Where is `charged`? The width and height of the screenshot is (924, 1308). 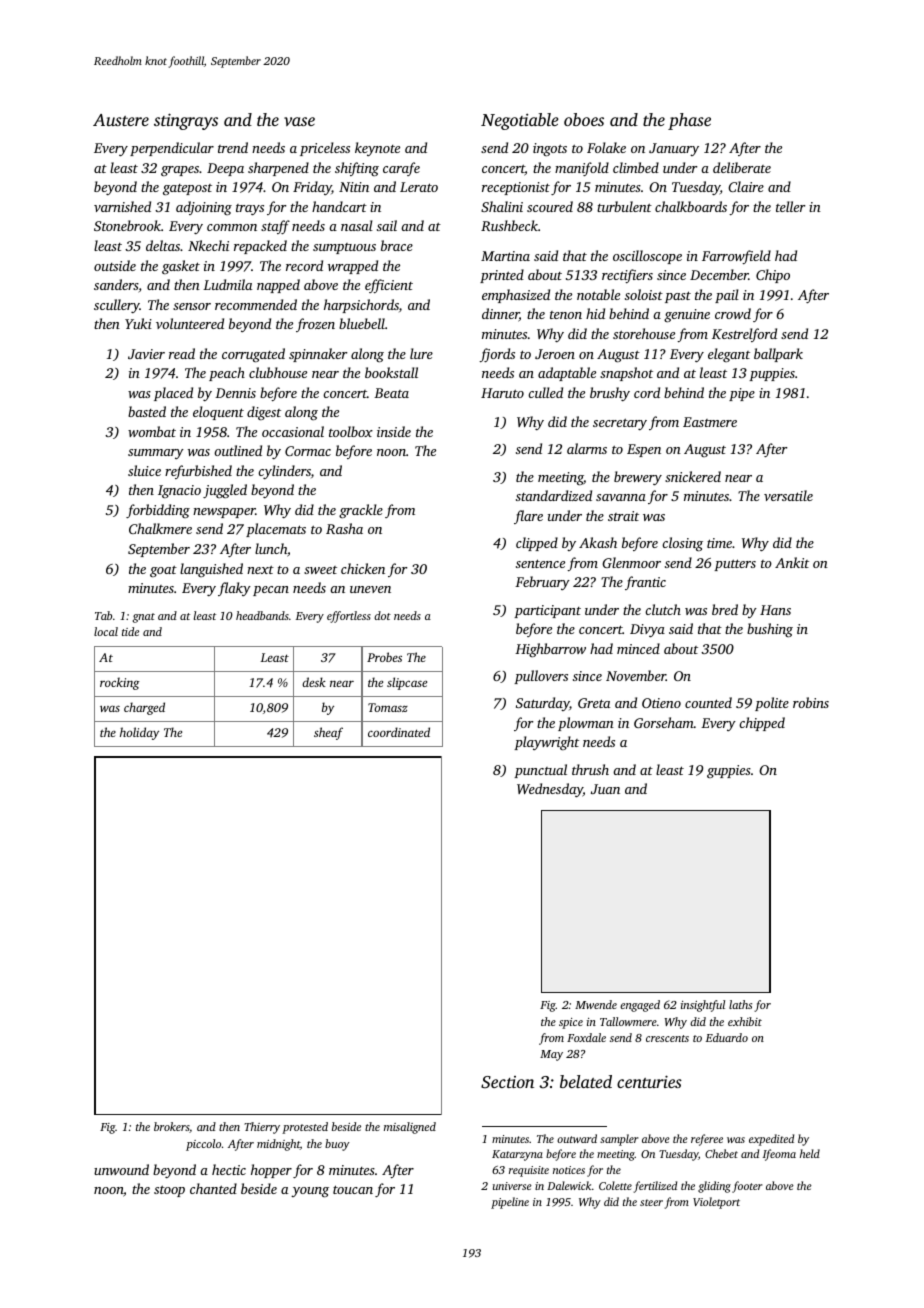 charged is located at coordinates (144, 708).
